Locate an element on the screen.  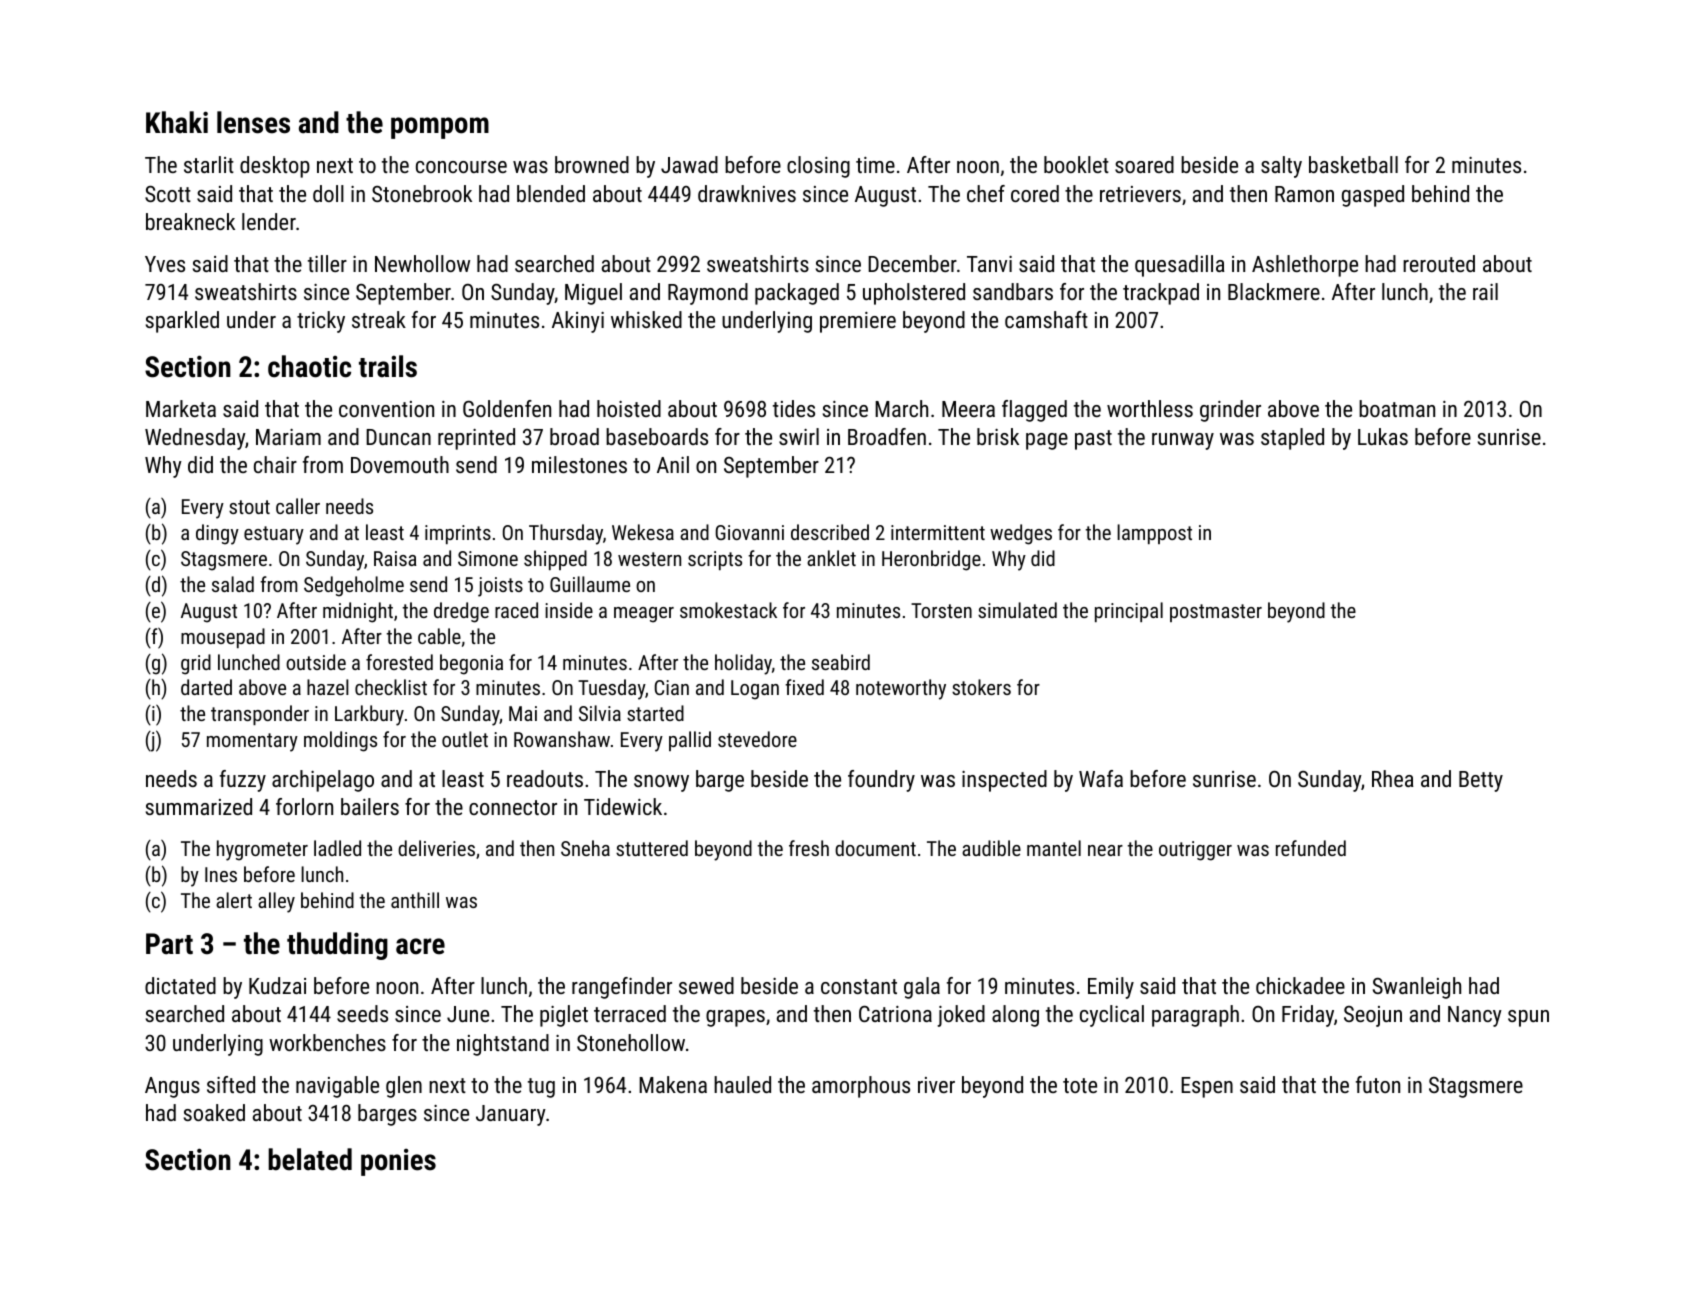
belated is located at coordinates (310, 1159).
